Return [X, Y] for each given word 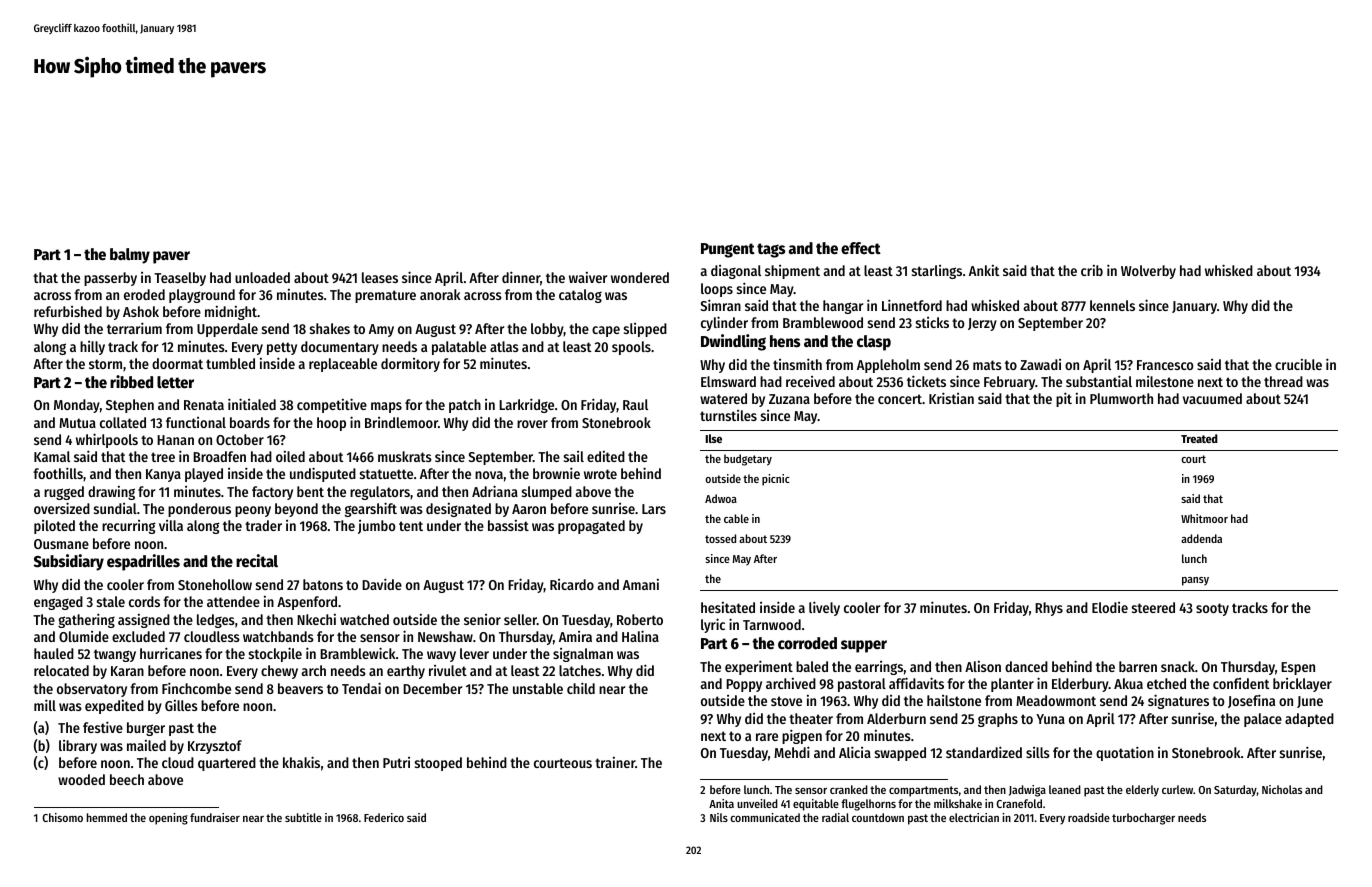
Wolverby [1148, 272]
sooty [1212, 609]
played [204, 475]
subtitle [303, 817]
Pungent [728, 250]
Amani [641, 584]
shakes [330, 328]
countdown [878, 817]
